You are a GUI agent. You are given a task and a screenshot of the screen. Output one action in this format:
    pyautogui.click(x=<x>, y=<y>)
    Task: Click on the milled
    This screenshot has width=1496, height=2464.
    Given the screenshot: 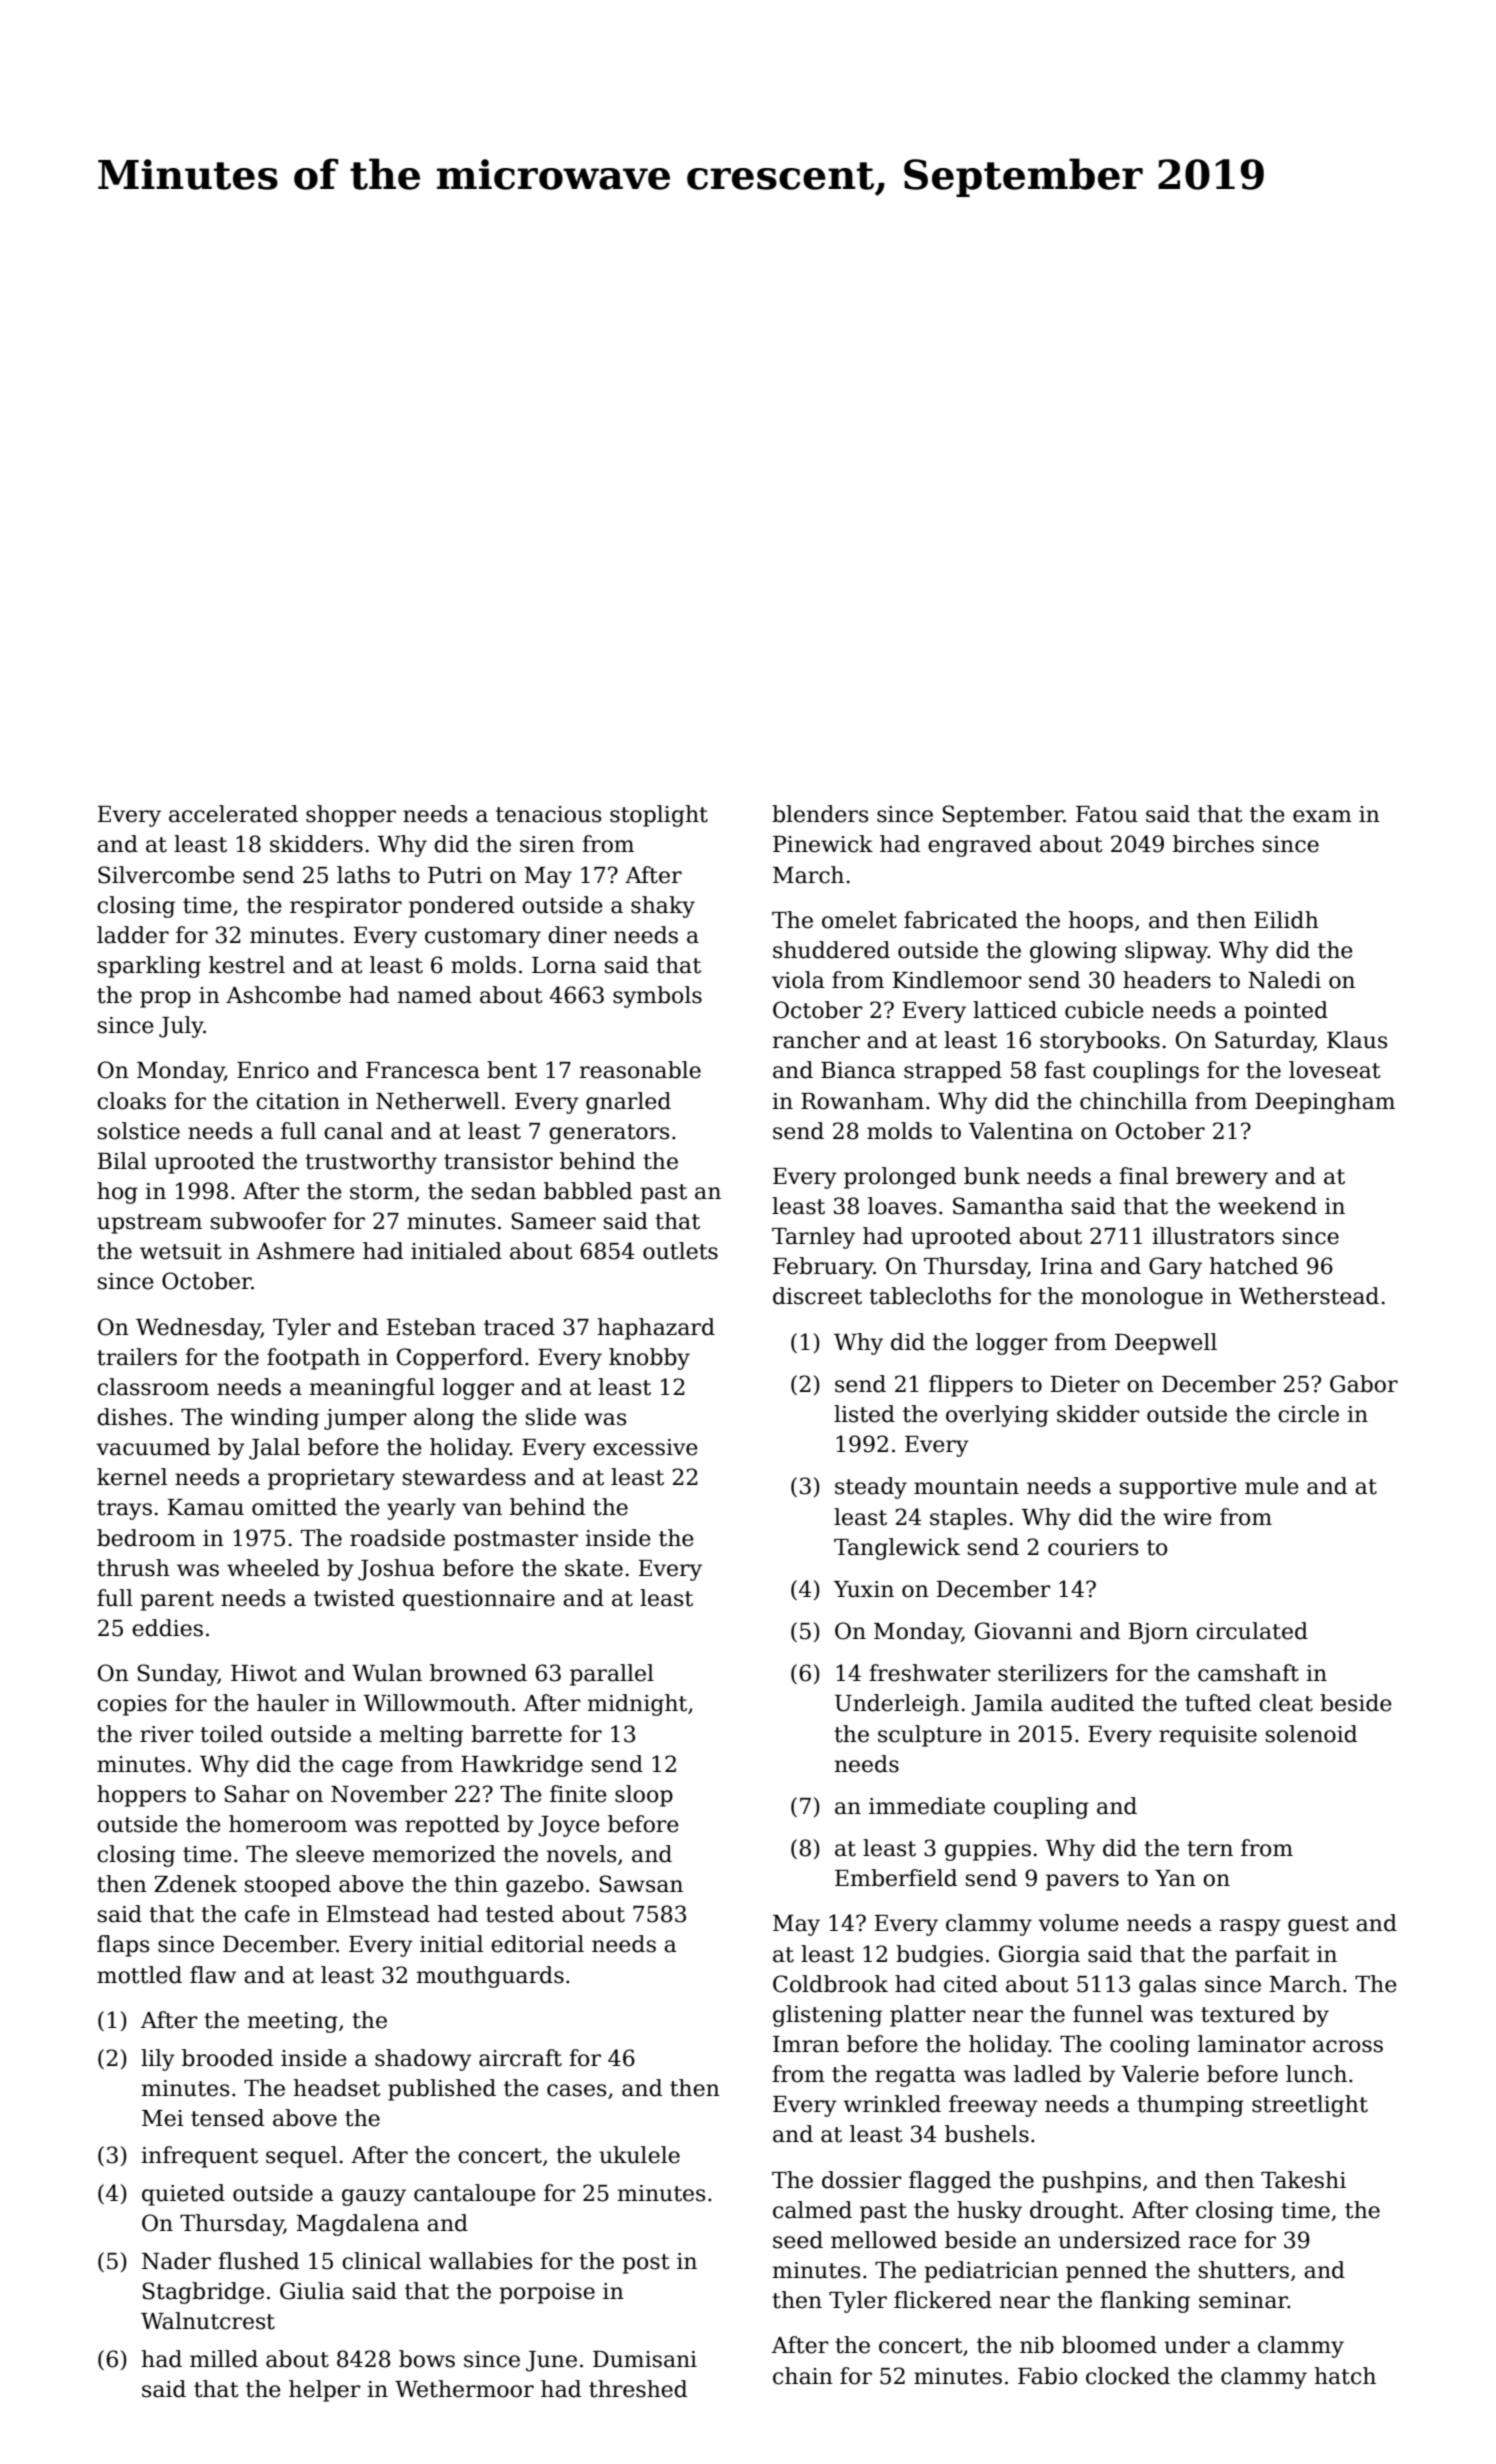 What is the action you would take?
    pyautogui.click(x=224, y=2359)
